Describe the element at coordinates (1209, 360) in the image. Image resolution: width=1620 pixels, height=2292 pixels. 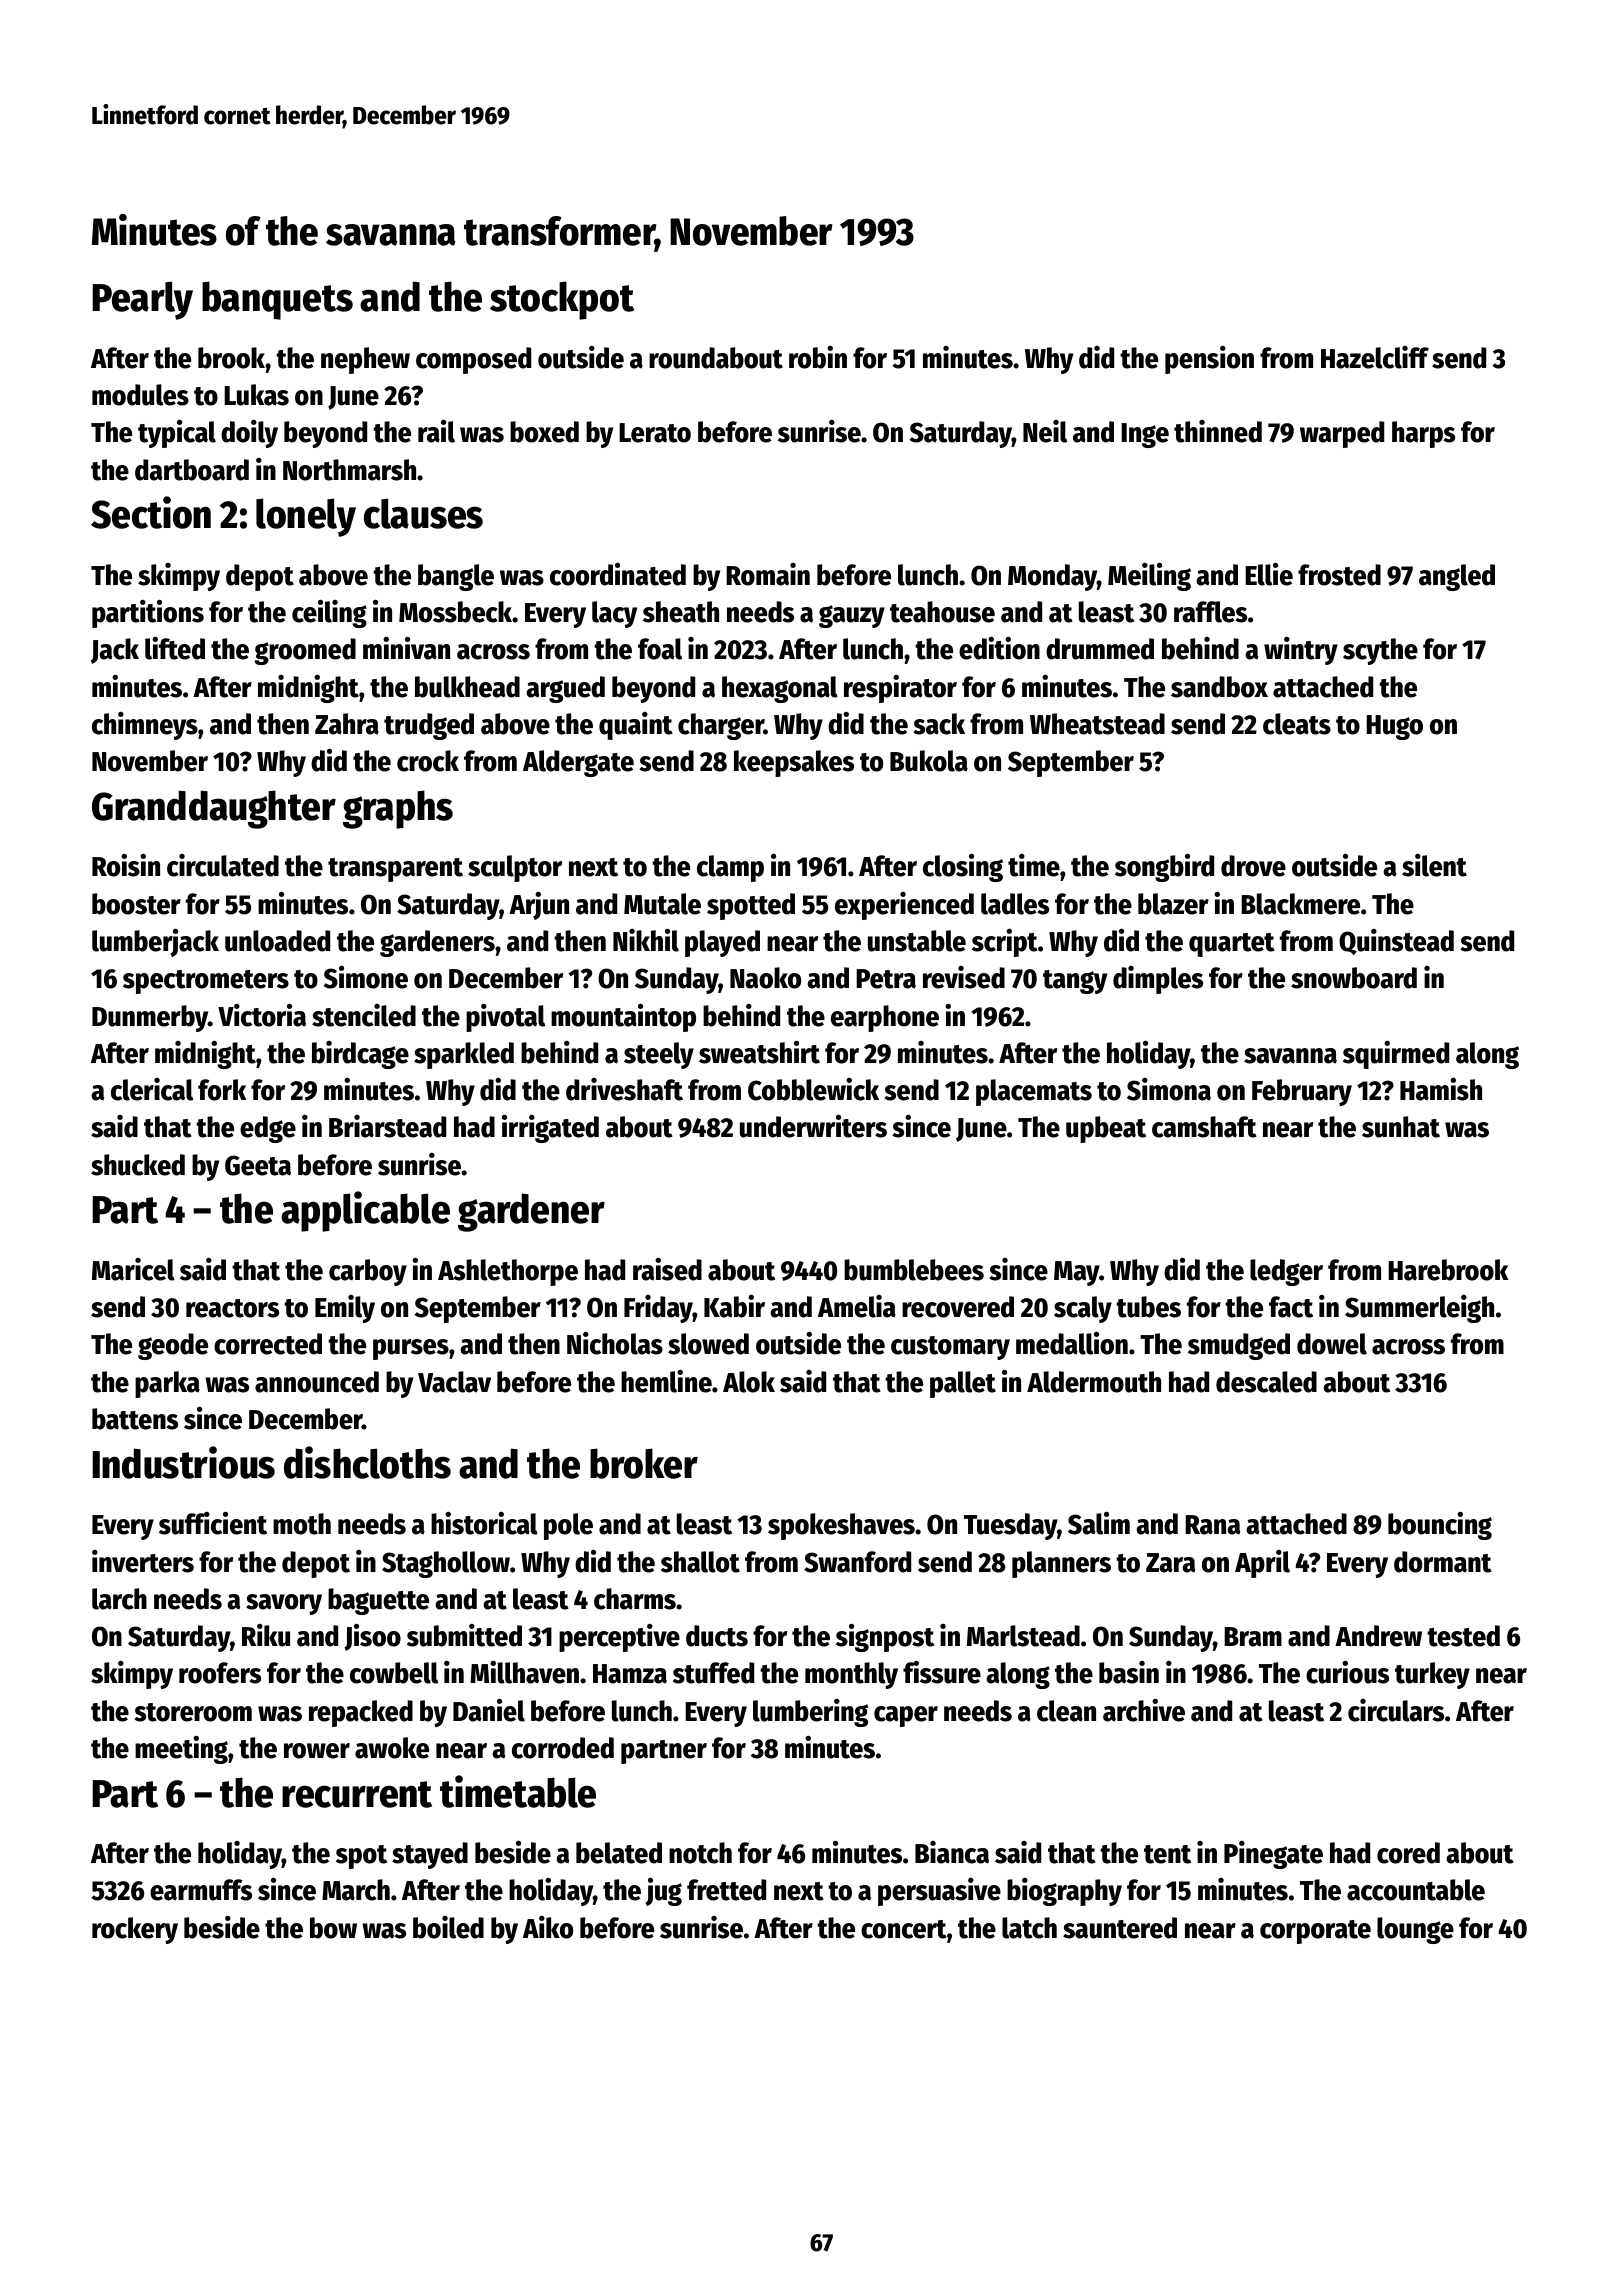
I see `pension` at that location.
